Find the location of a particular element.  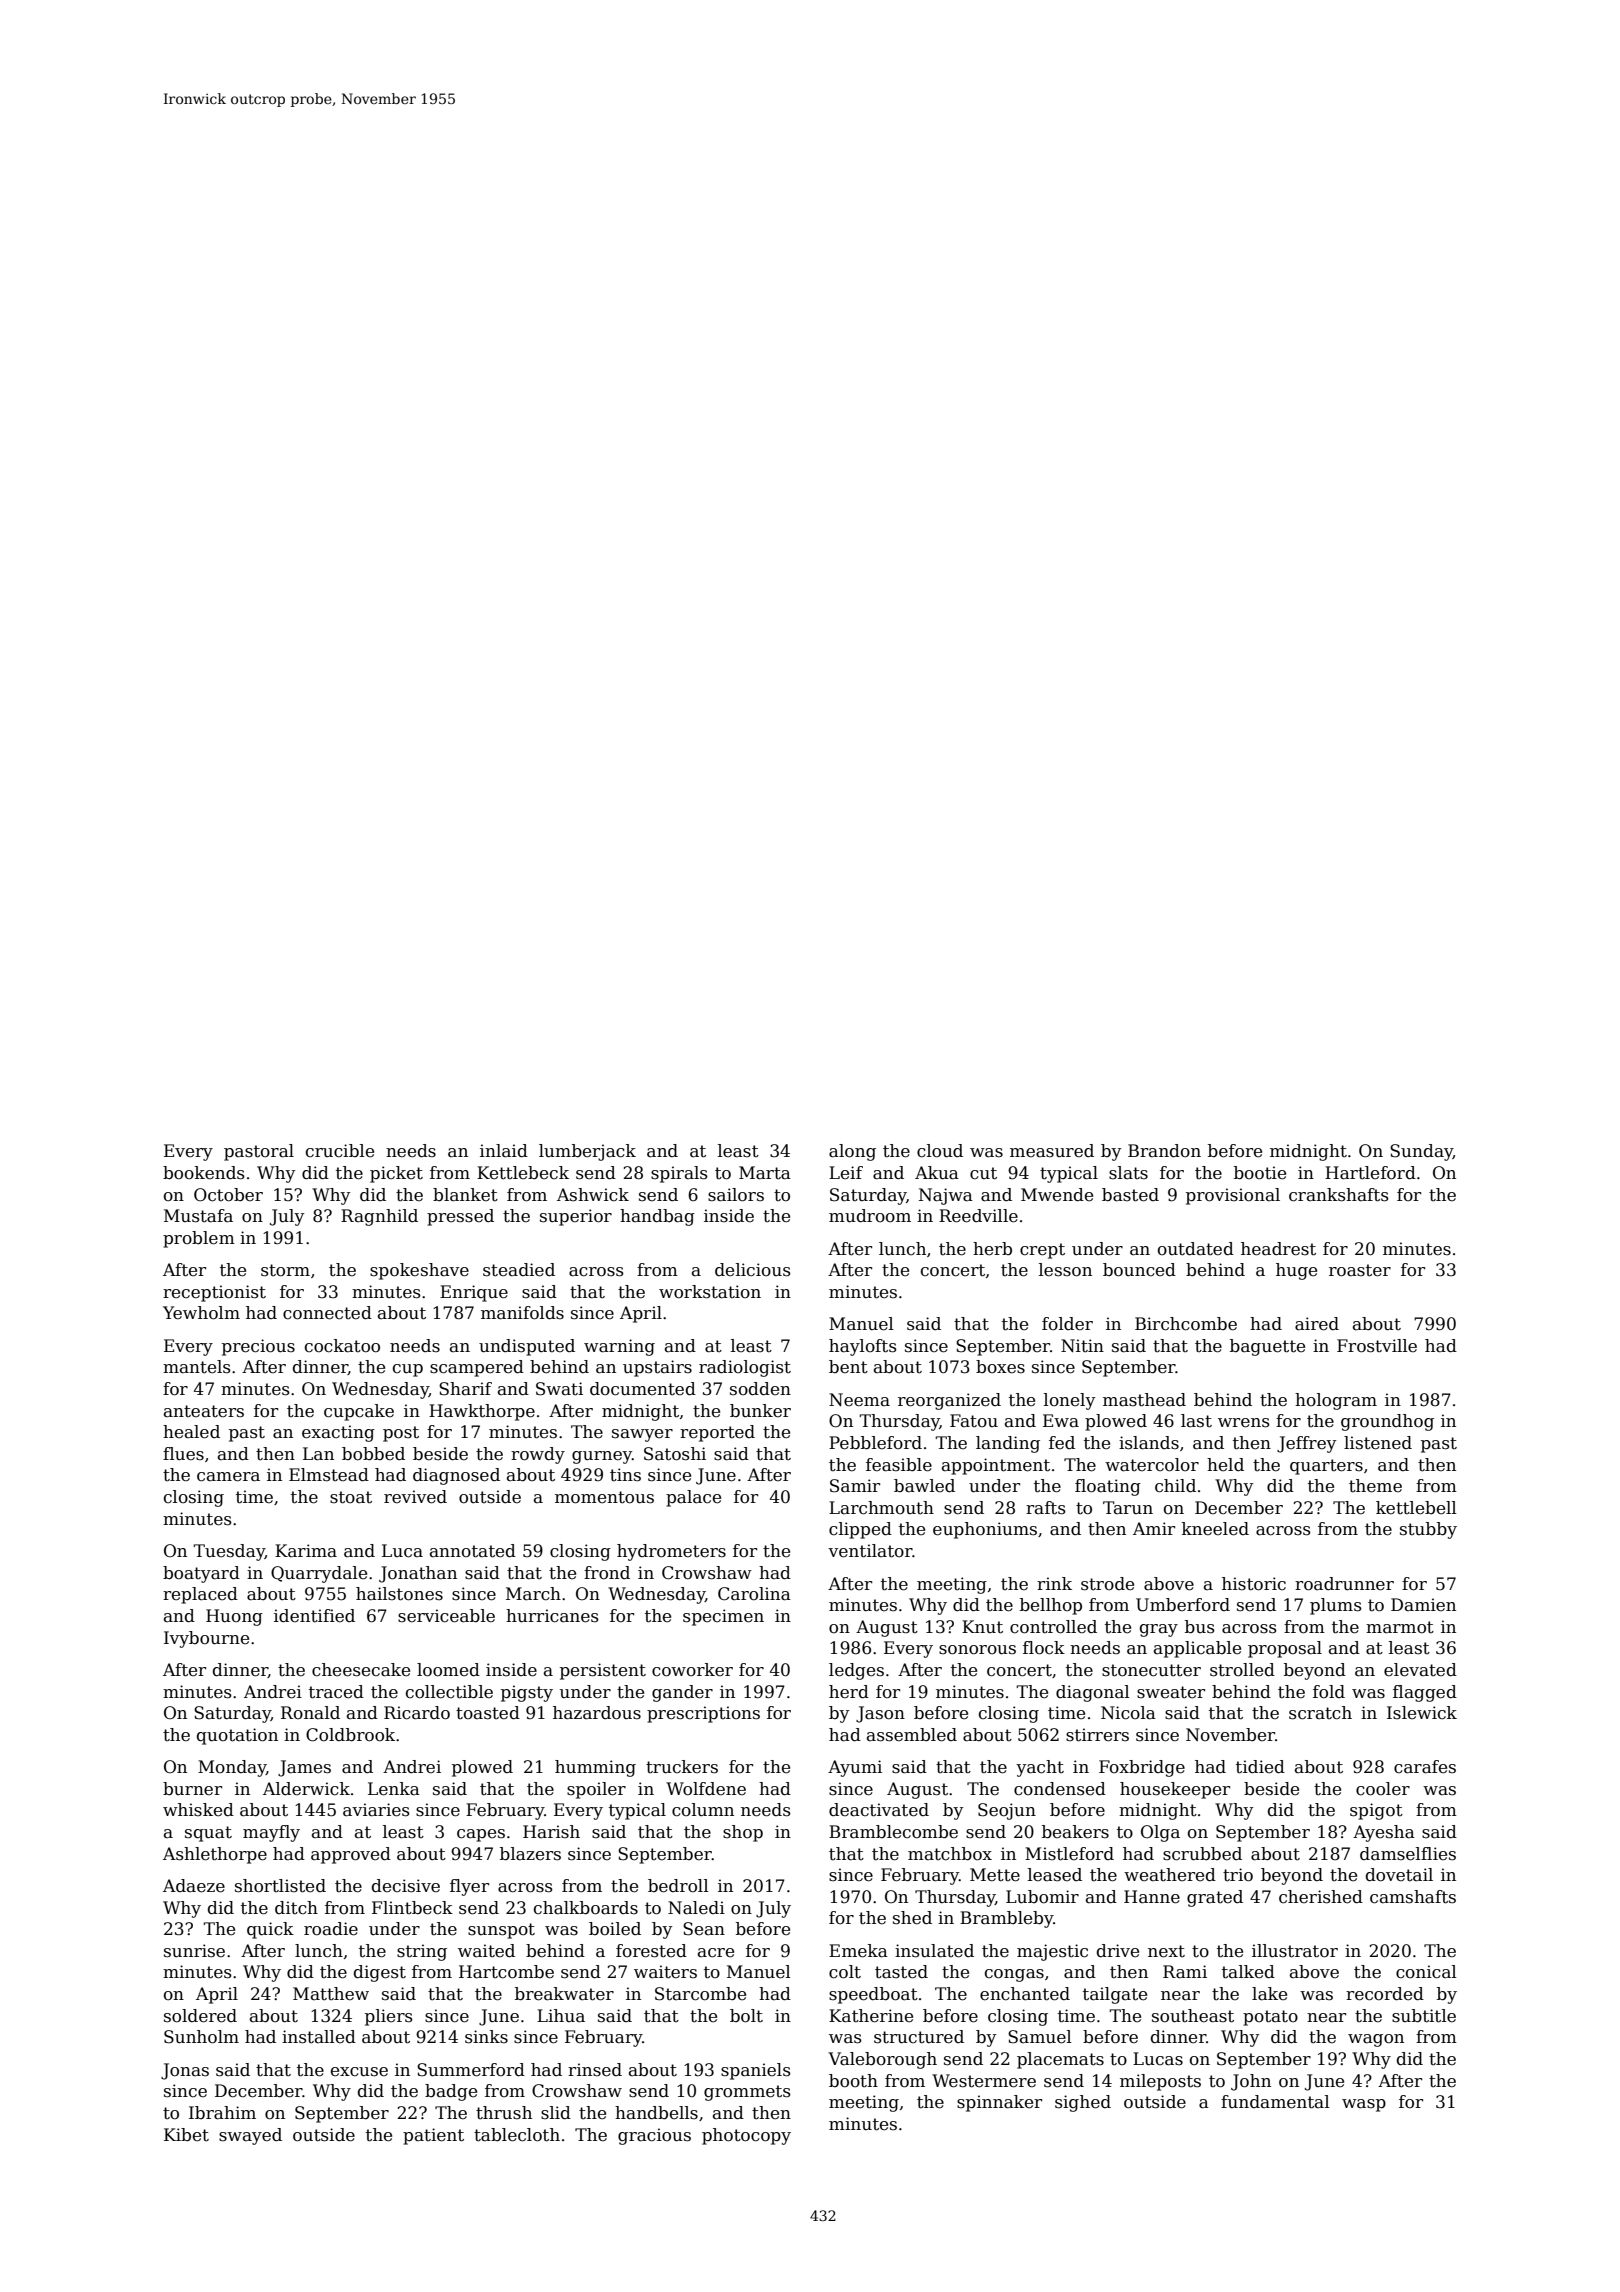

Mette is located at coordinates (995, 1875).
